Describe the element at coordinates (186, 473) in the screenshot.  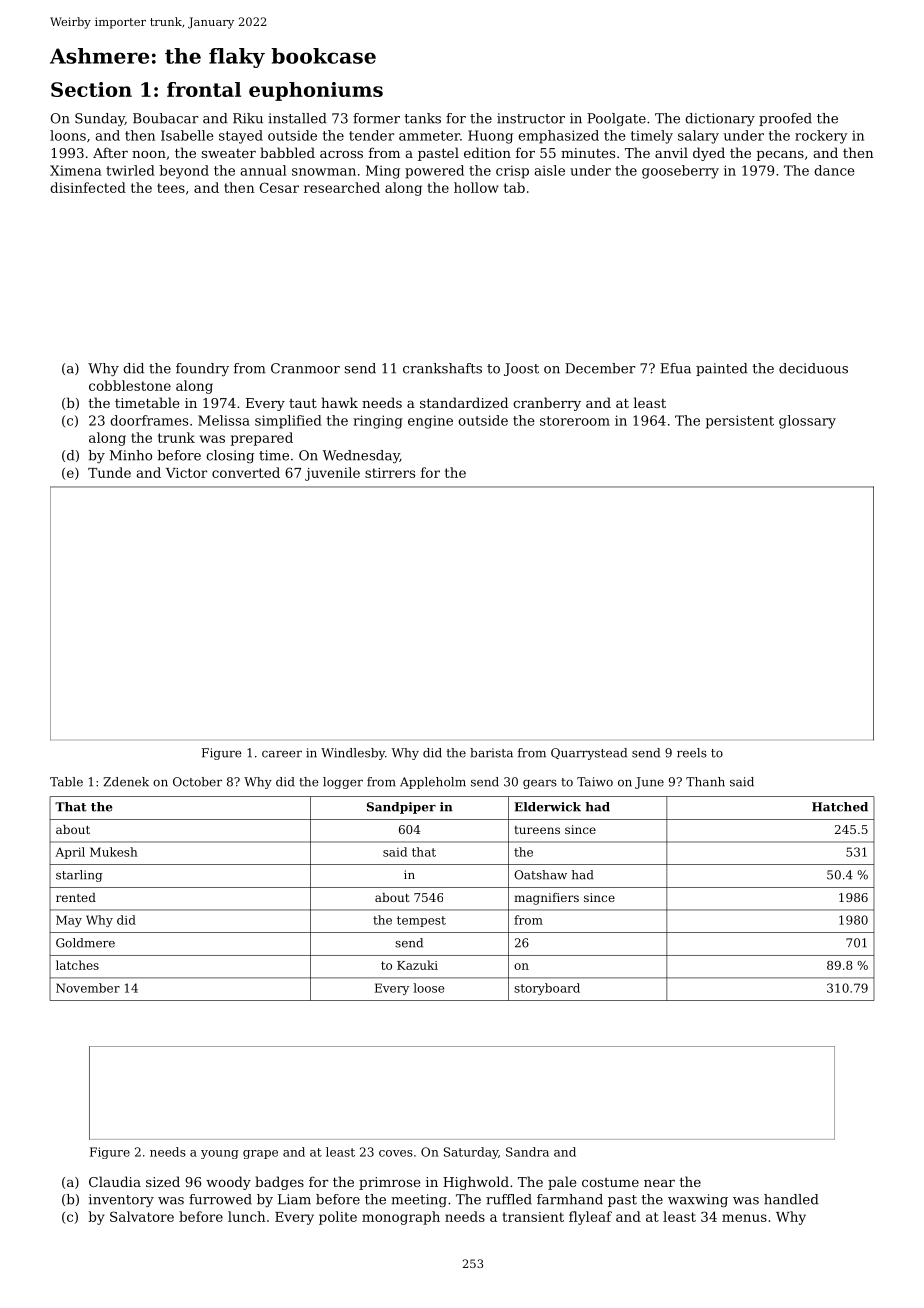
I see `Victor` at that location.
